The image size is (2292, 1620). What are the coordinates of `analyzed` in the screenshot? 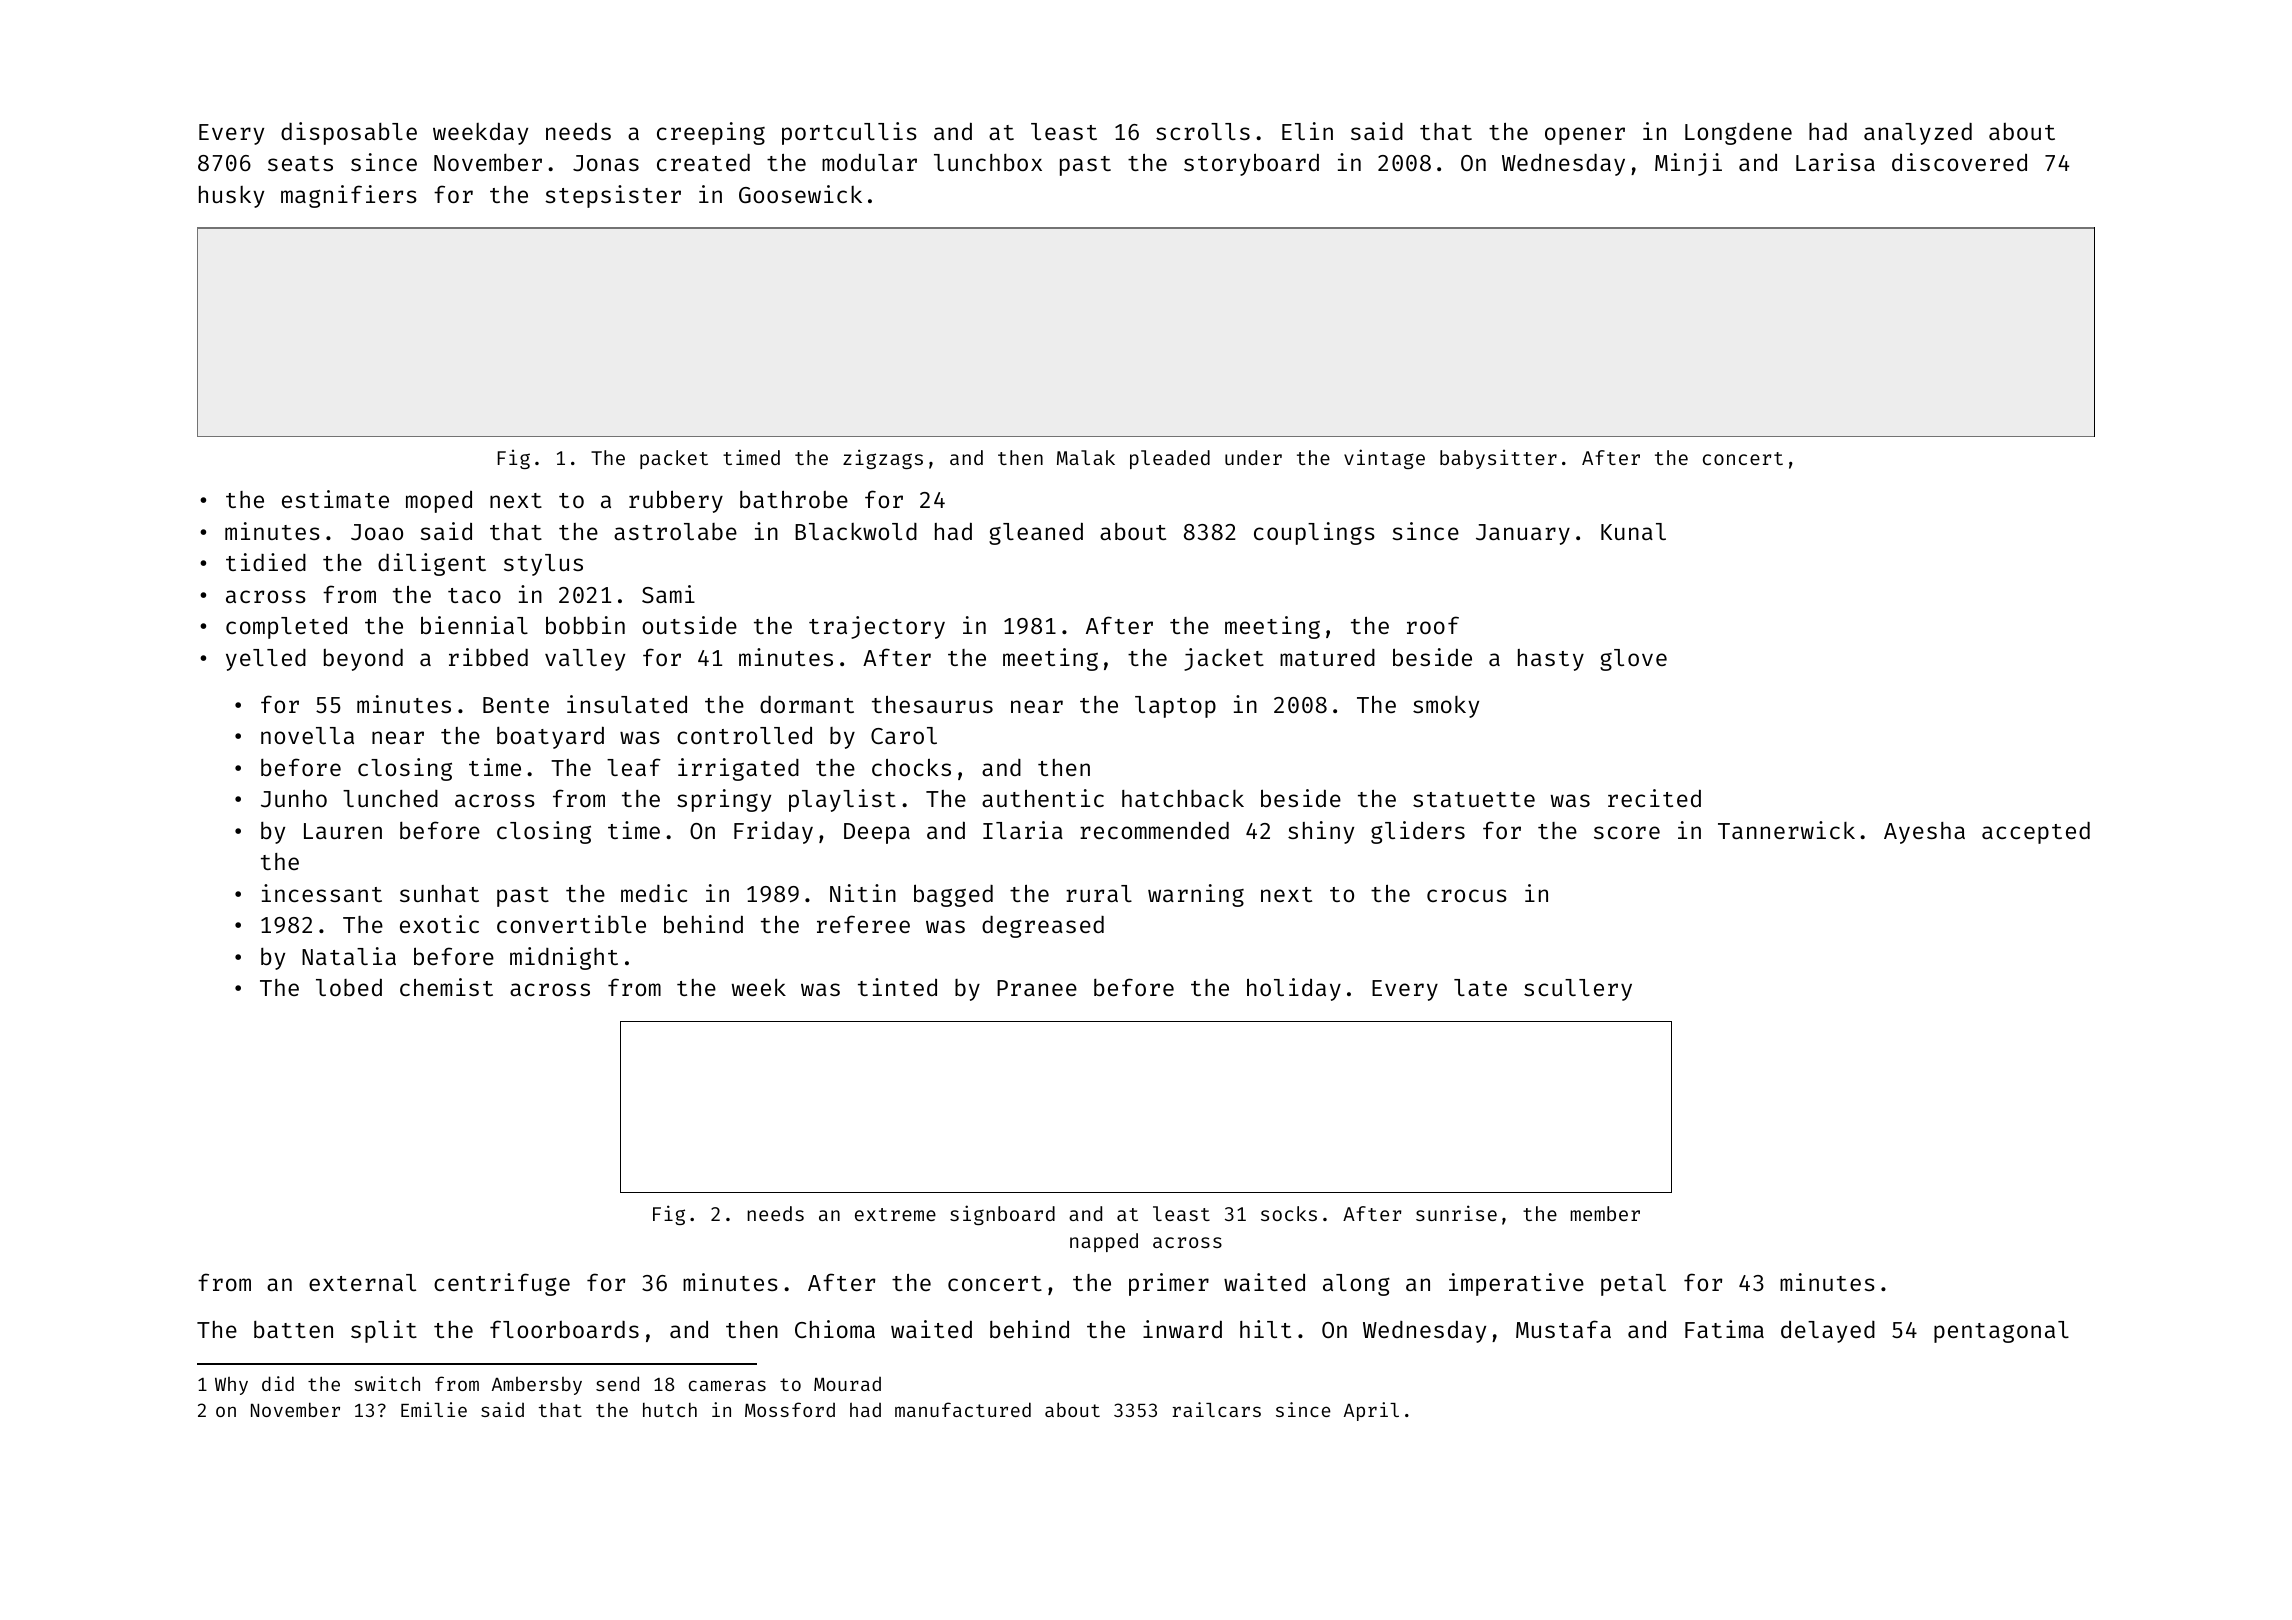 It's located at (1918, 134).
